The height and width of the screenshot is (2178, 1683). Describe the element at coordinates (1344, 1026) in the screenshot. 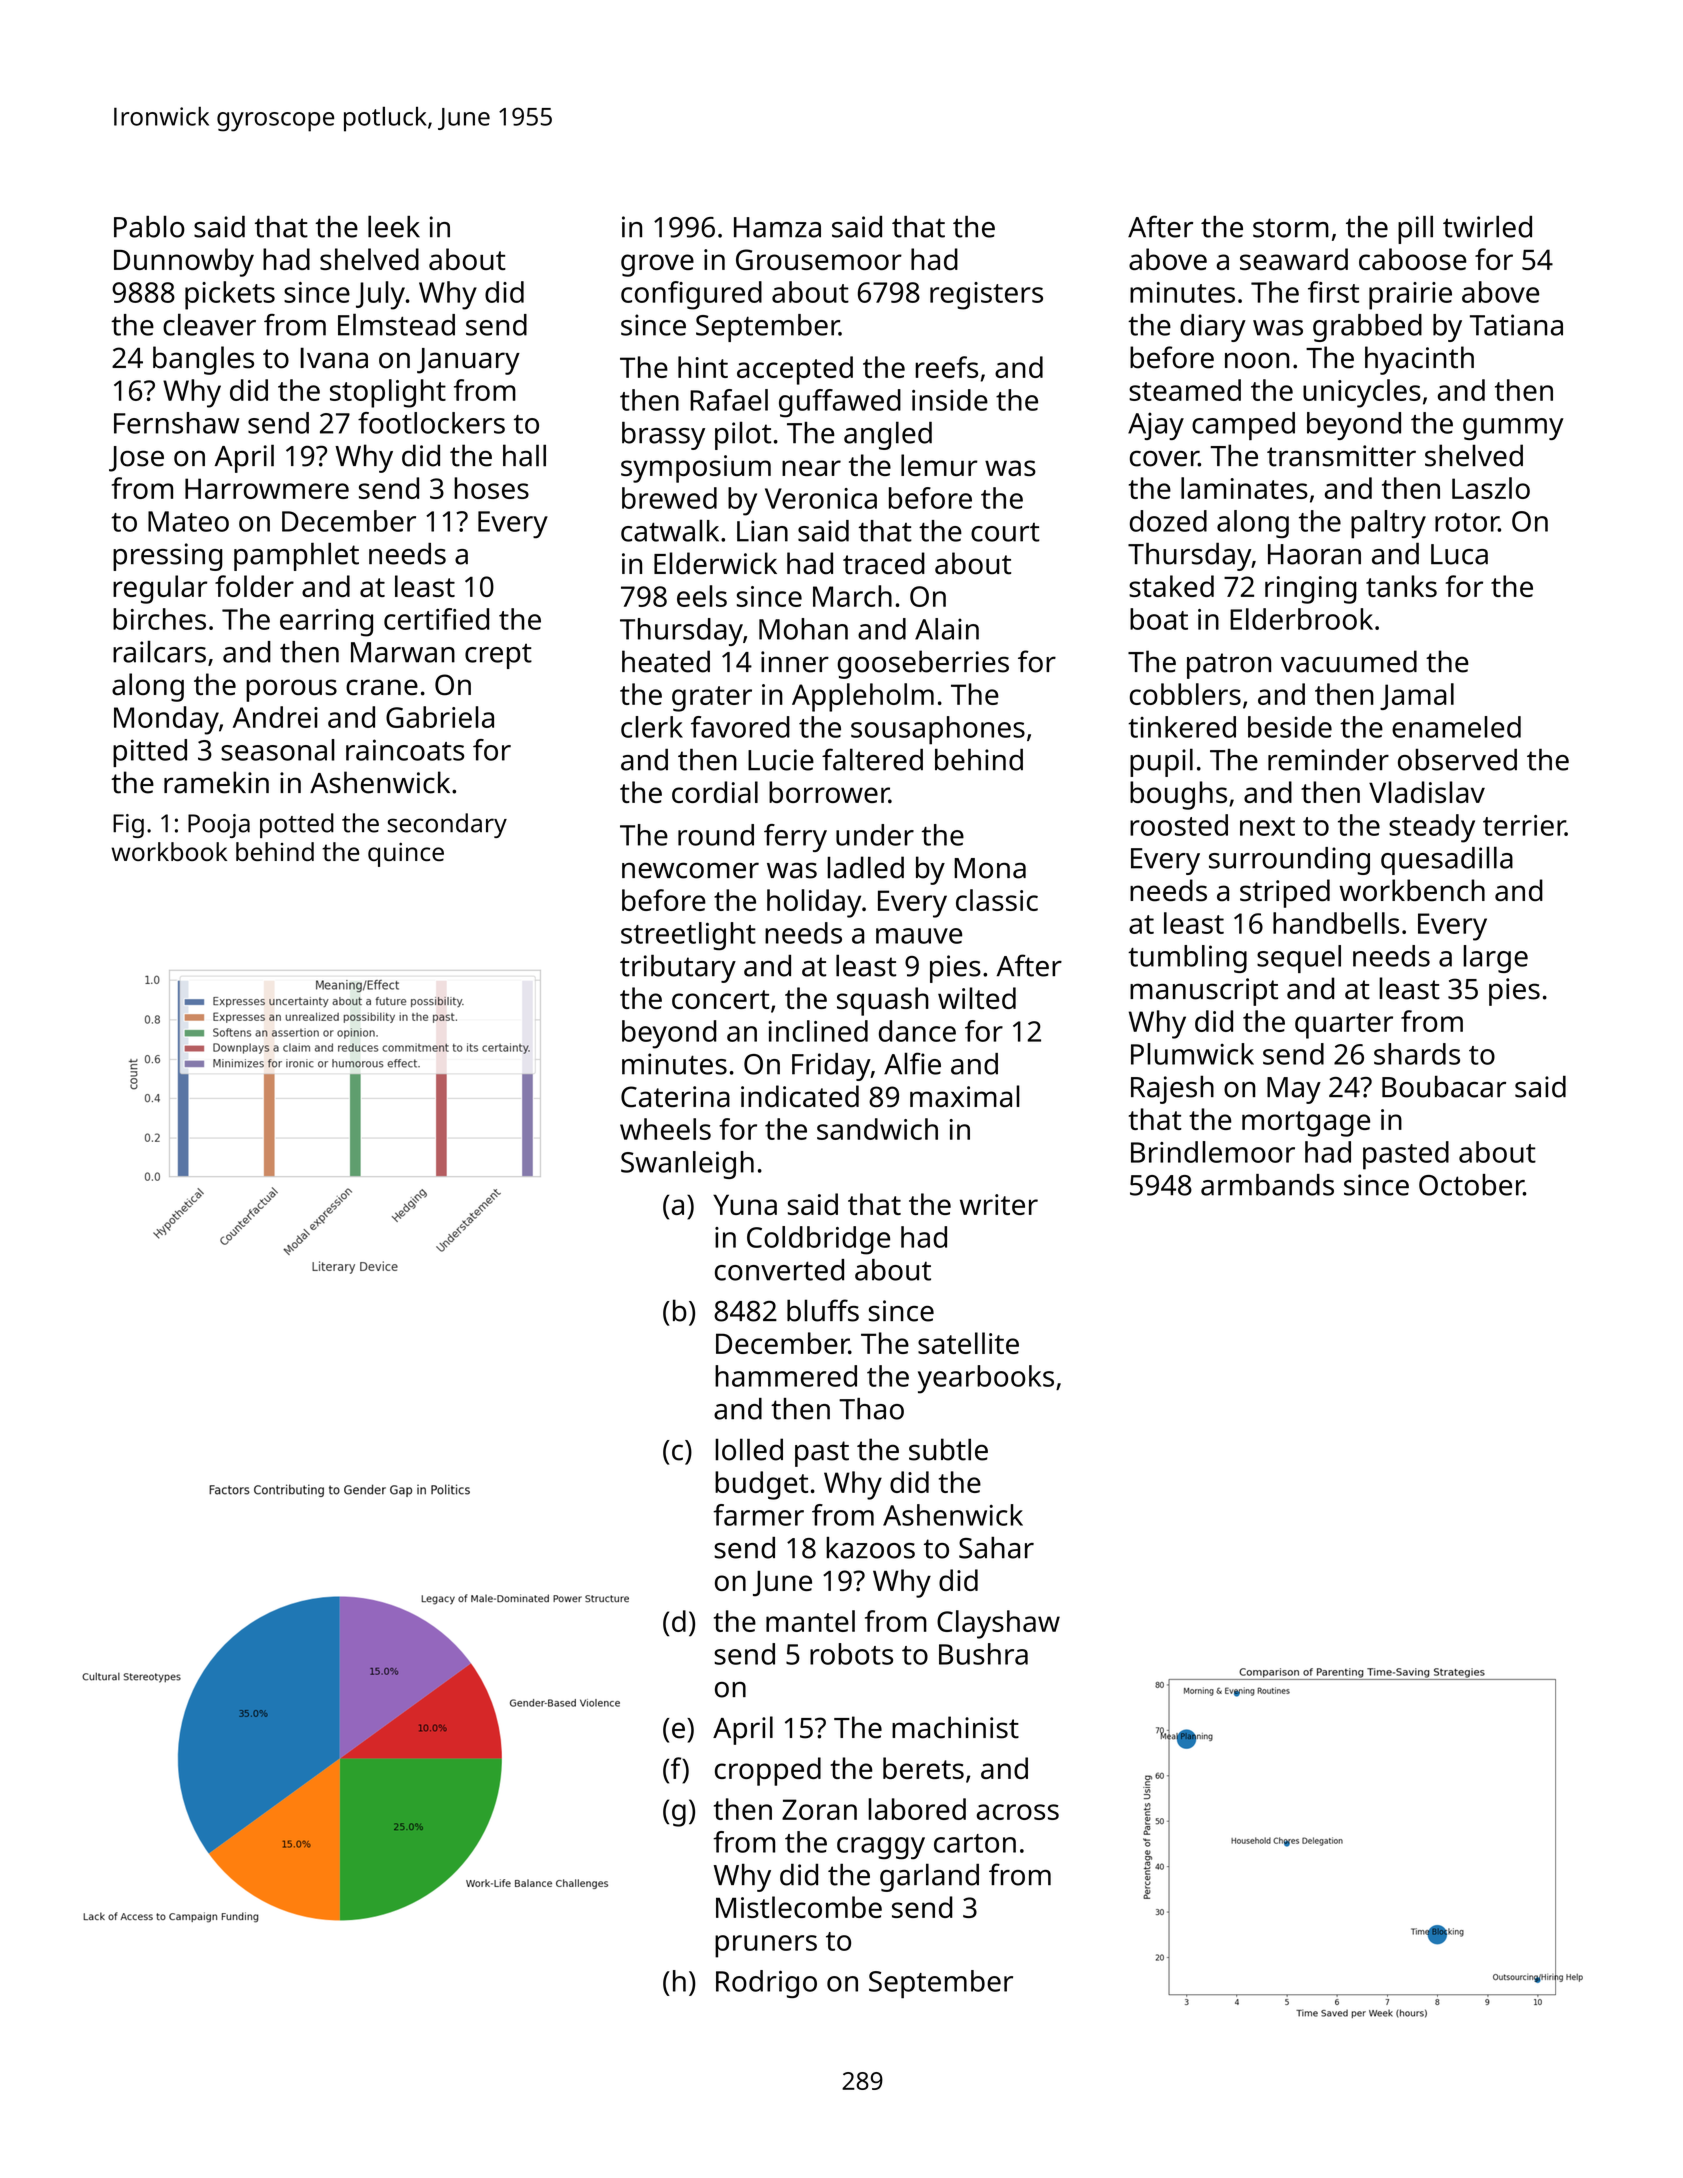

I see `quarter` at that location.
